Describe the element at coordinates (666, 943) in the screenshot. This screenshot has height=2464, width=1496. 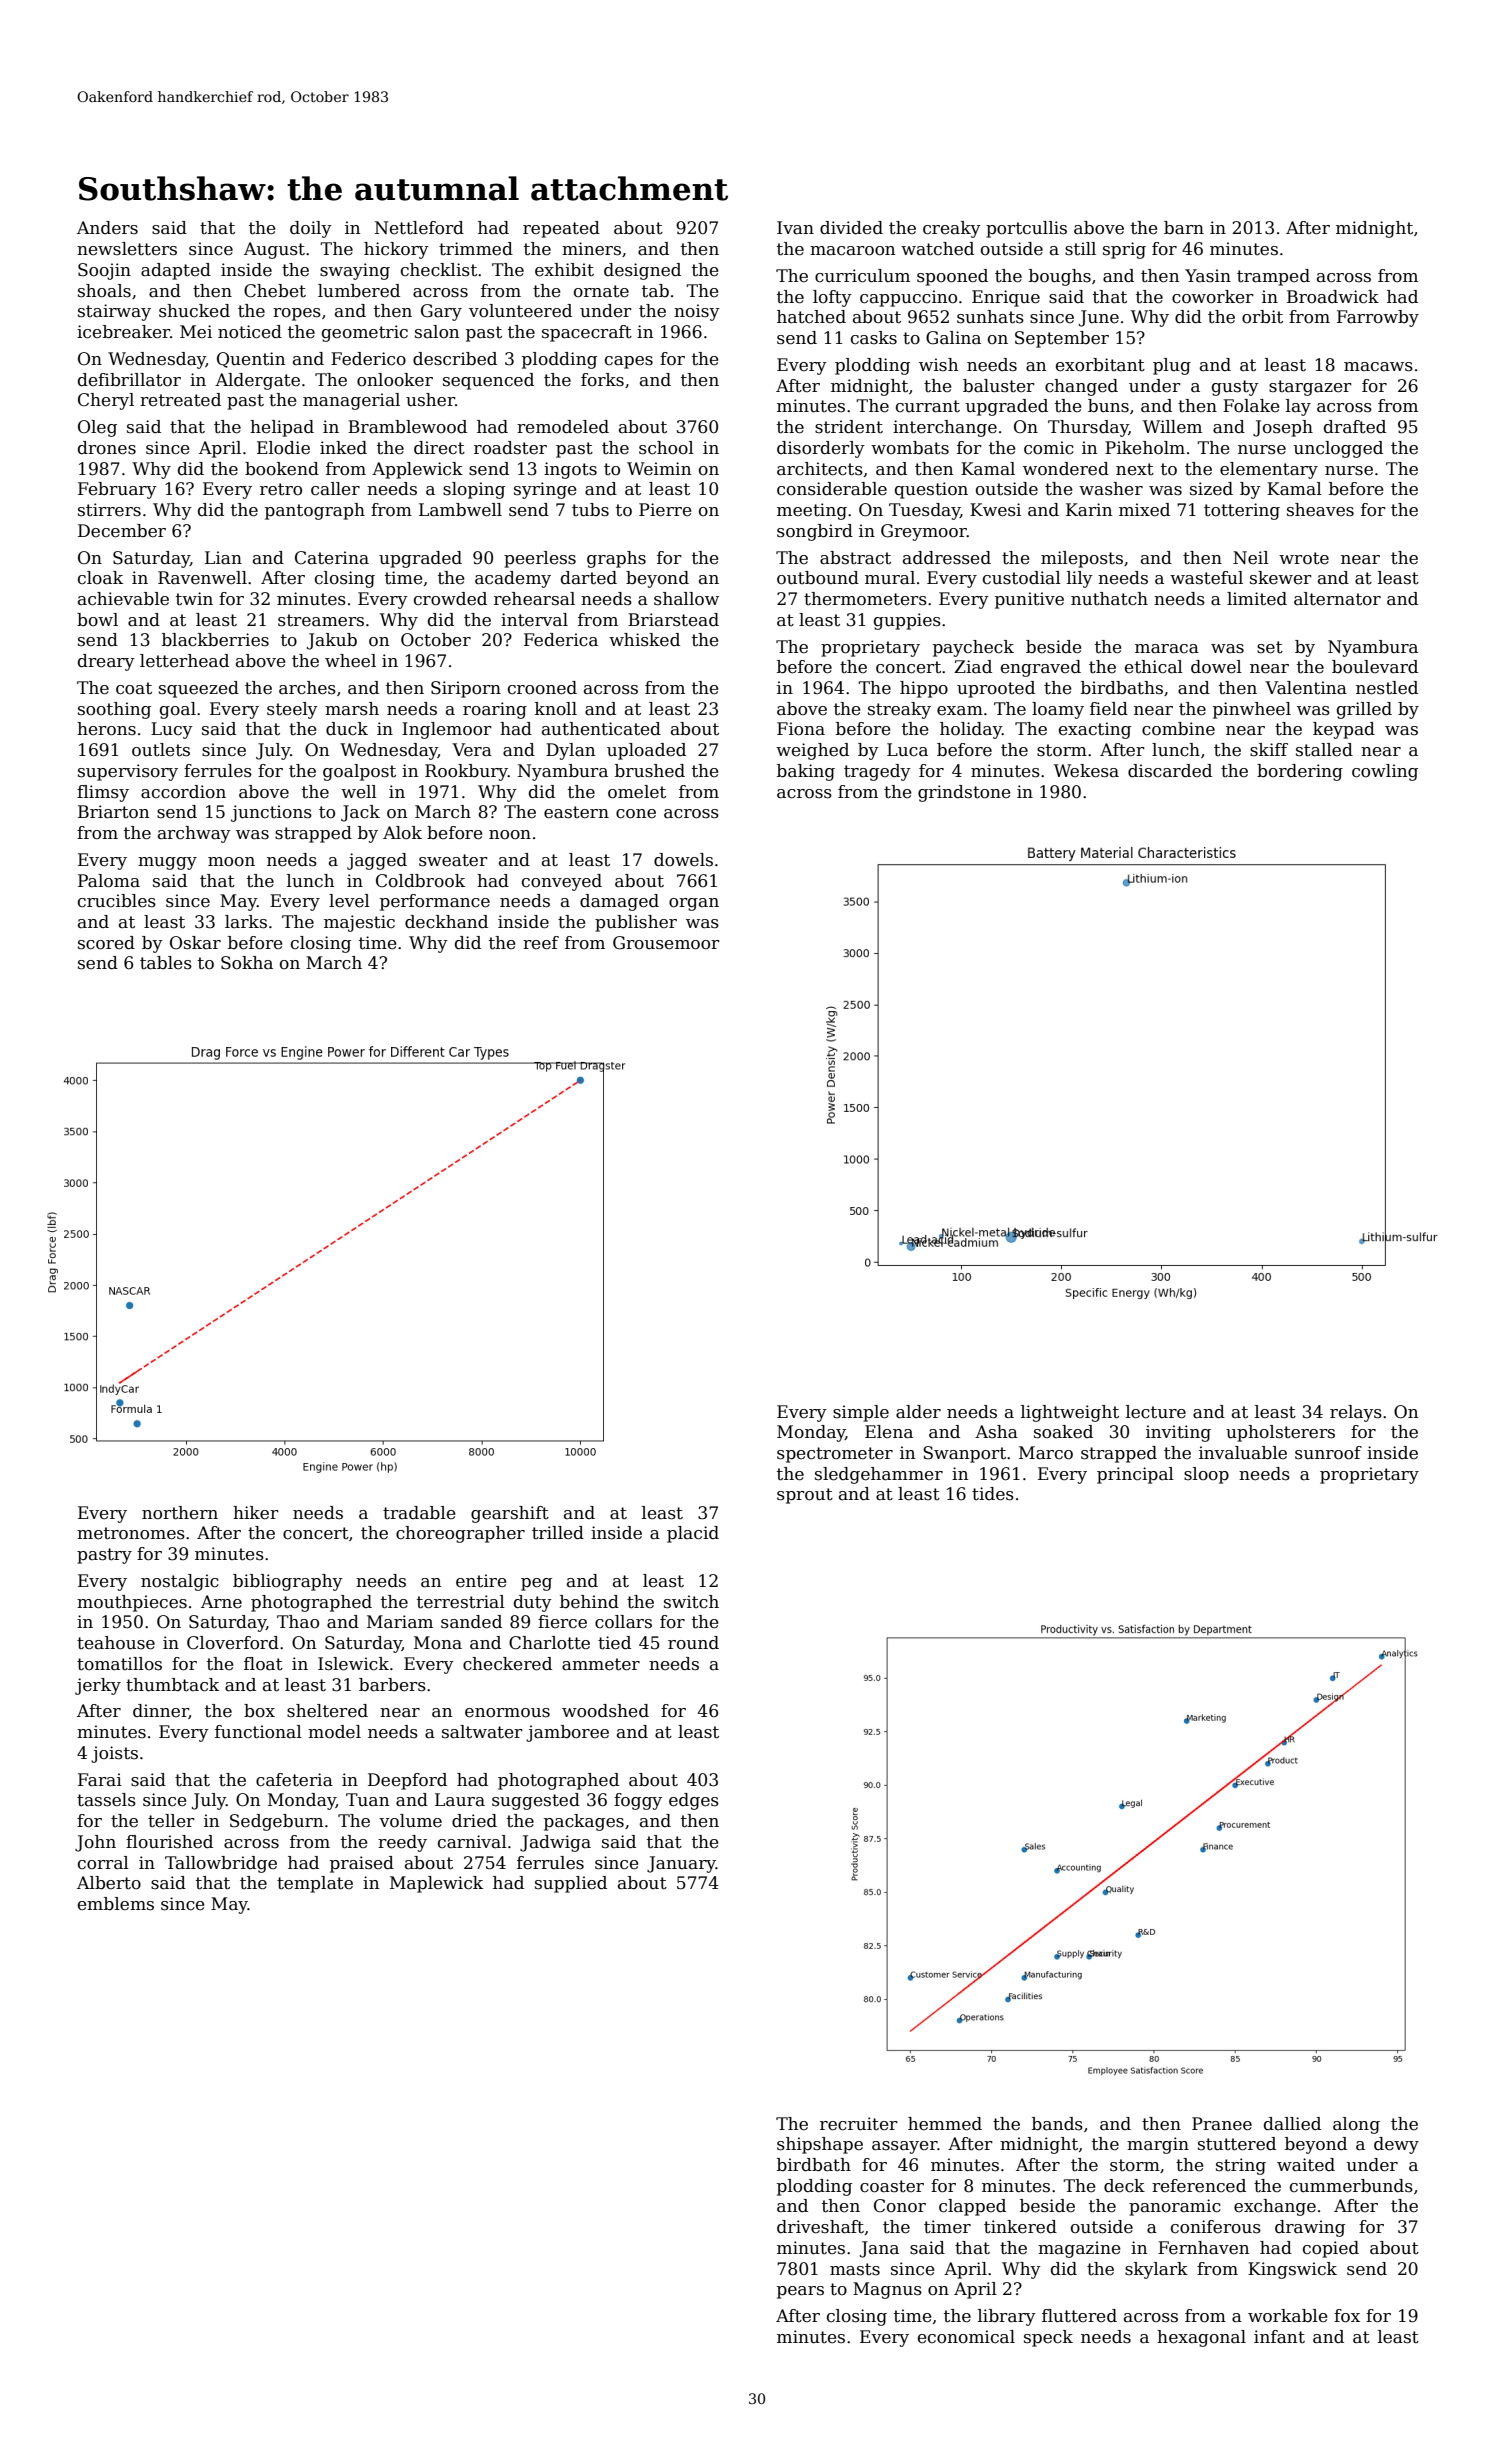
I see `Grousemoor` at that location.
